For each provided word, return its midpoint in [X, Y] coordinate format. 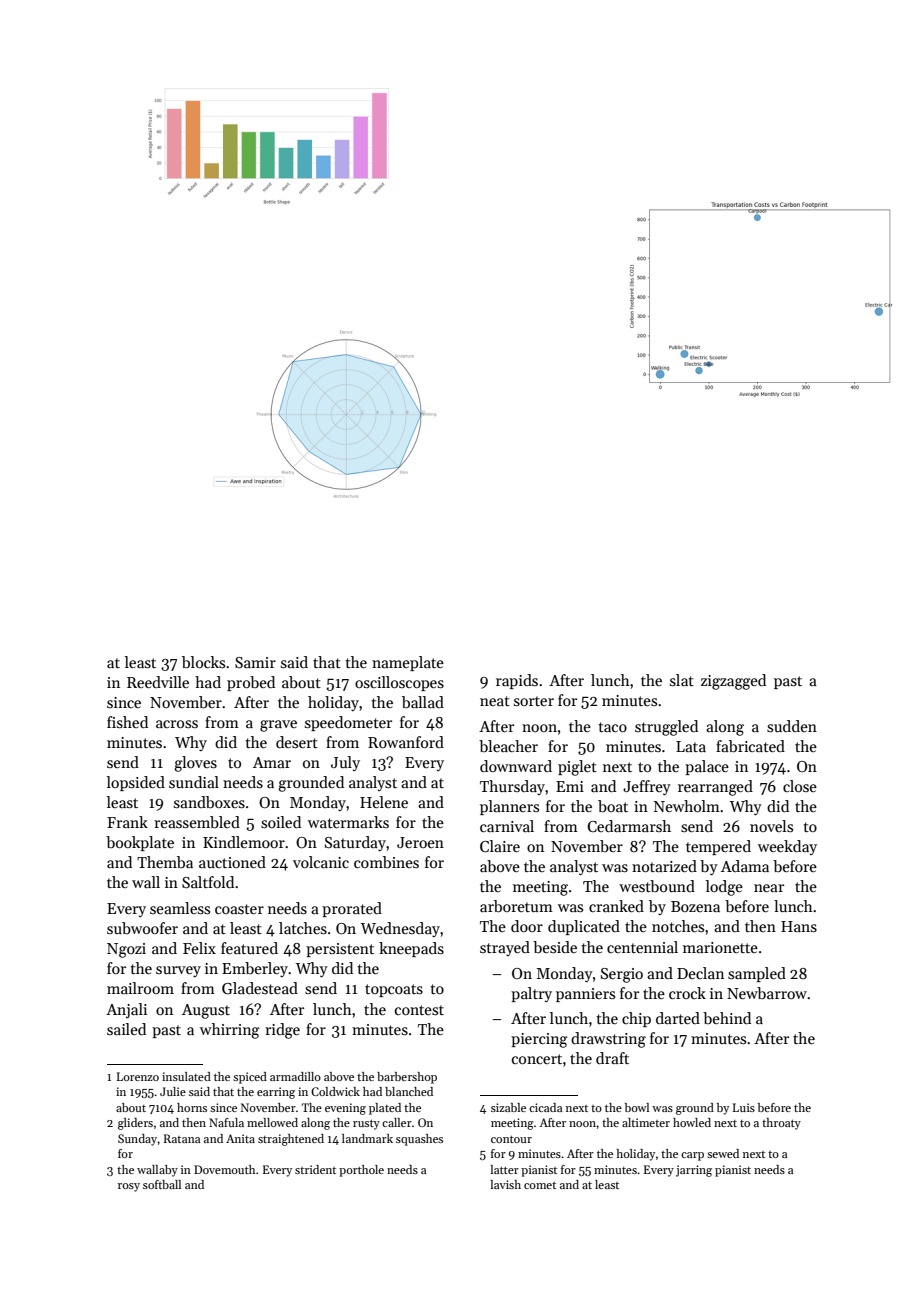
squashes [419, 1140]
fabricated [750, 746]
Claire [500, 846]
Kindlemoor [244, 842]
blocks [203, 662]
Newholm [687, 806]
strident [315, 1169]
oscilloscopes [399, 683]
